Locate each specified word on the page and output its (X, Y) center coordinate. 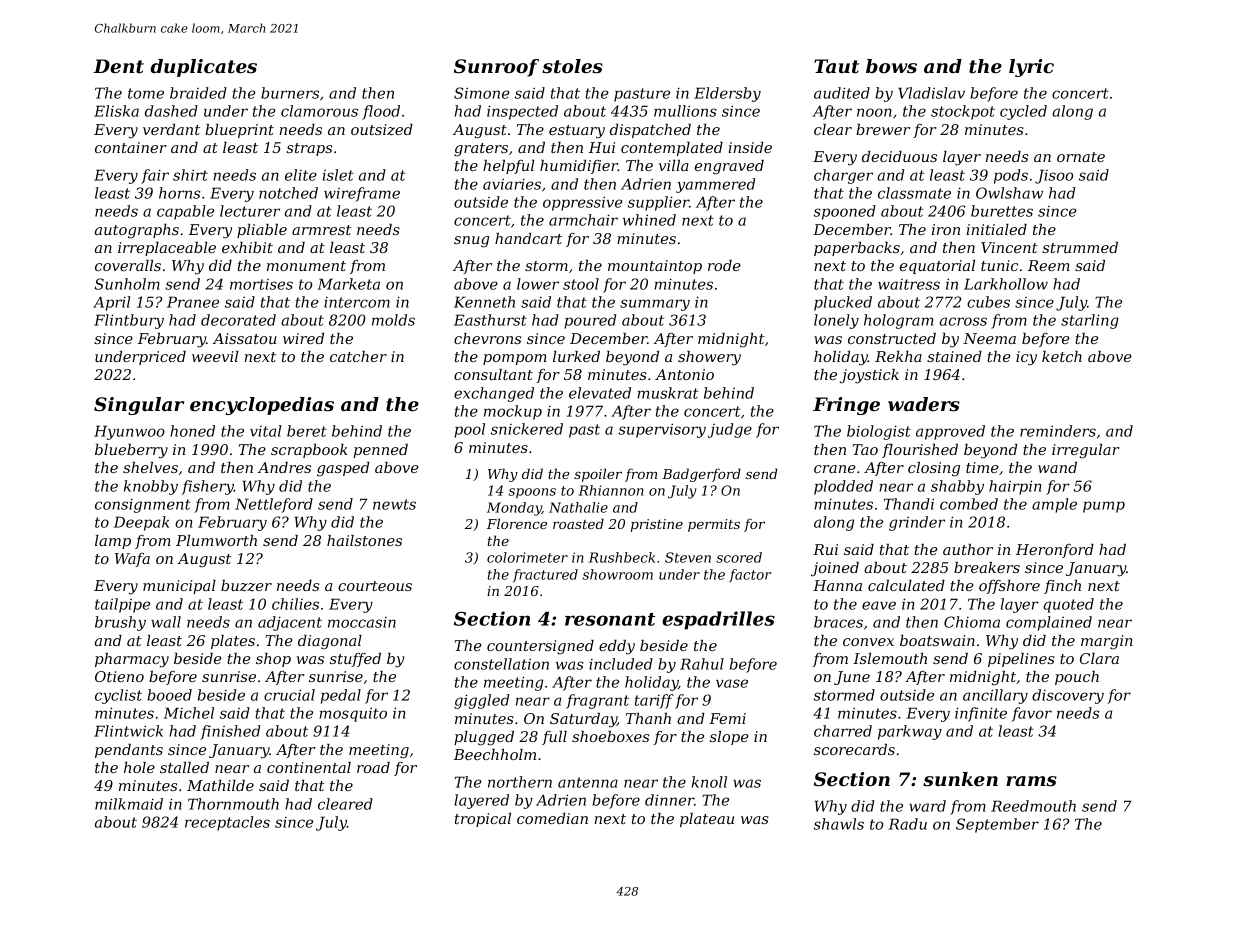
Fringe (846, 406)
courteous (375, 586)
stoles (572, 66)
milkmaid (129, 804)
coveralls (128, 265)
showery (709, 358)
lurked (576, 356)
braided (198, 93)
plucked (843, 303)
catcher (358, 356)
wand (1057, 467)
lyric (1031, 68)
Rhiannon (611, 490)
